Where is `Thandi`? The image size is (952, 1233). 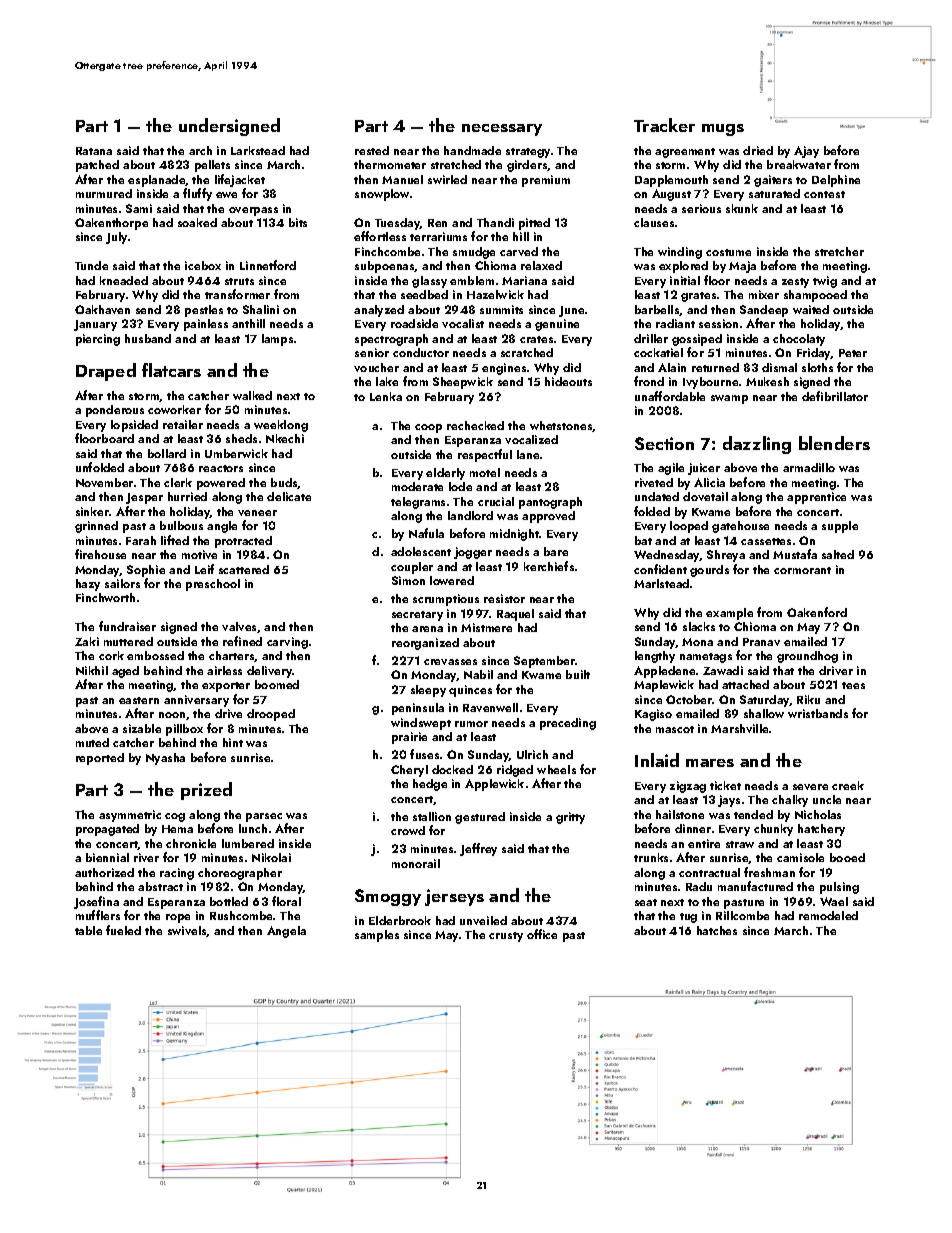 Thandi is located at coordinates (495, 222).
